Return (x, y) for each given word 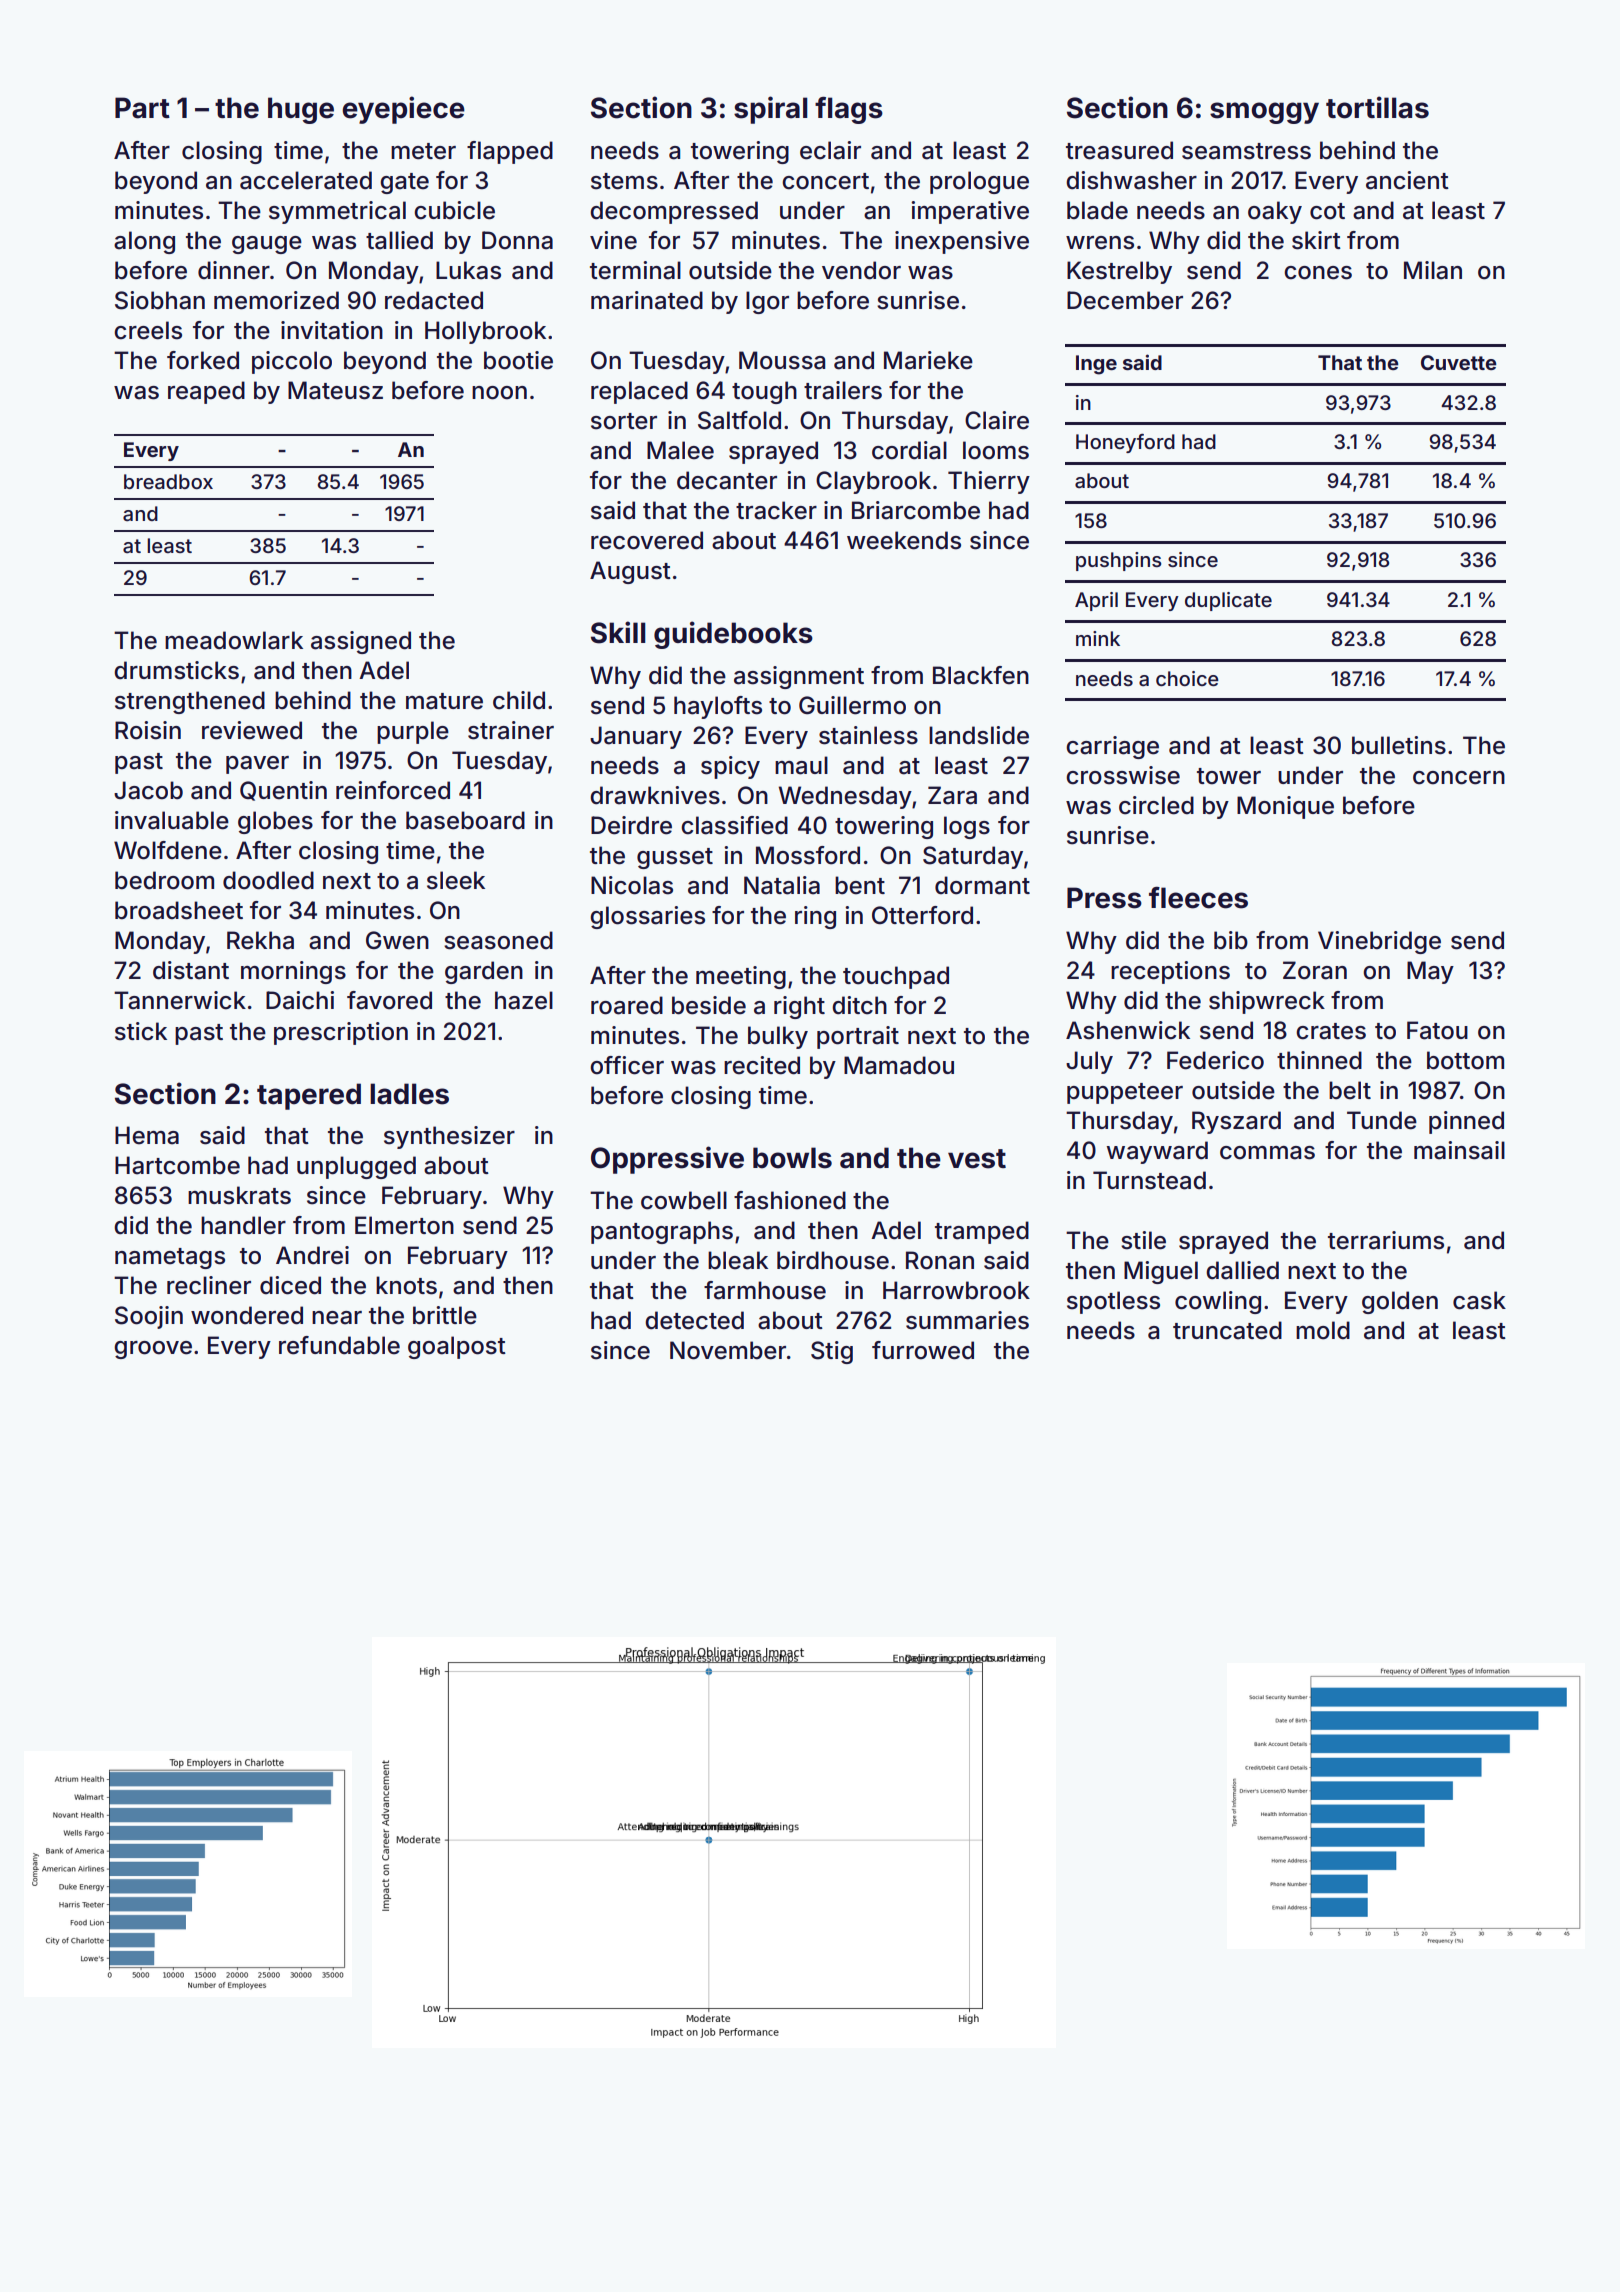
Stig (832, 1352)
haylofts (718, 707)
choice (1187, 678)
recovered (647, 540)
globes (275, 822)
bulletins (1399, 745)
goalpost (457, 1347)
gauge (267, 245)
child (519, 700)
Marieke (928, 360)
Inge (1096, 365)
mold (1323, 1330)
